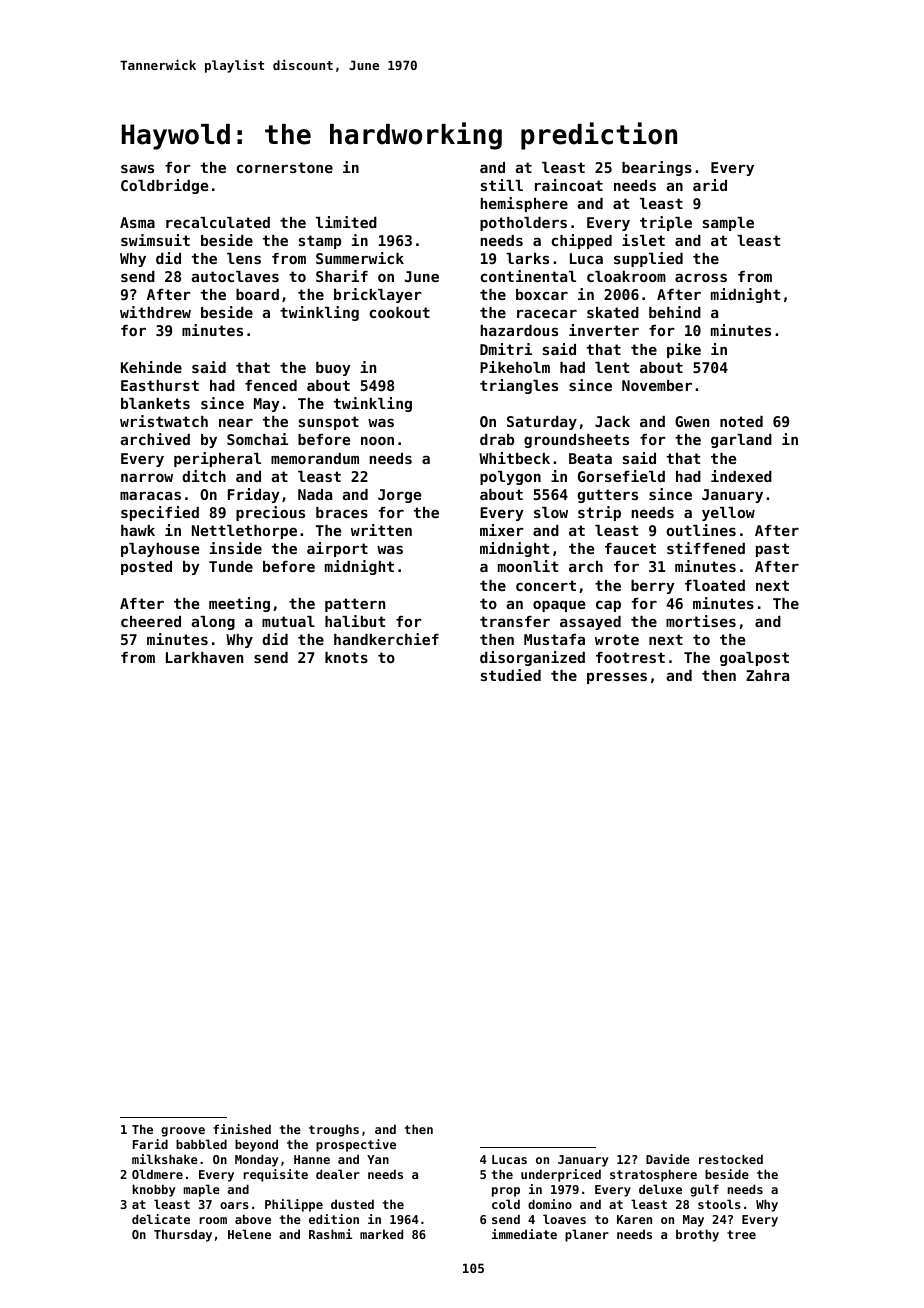 Image resolution: width=924 pixels, height=1308 pixels. What do you see at coordinates (561, 1175) in the document?
I see `underpriced` at bounding box center [561, 1175].
